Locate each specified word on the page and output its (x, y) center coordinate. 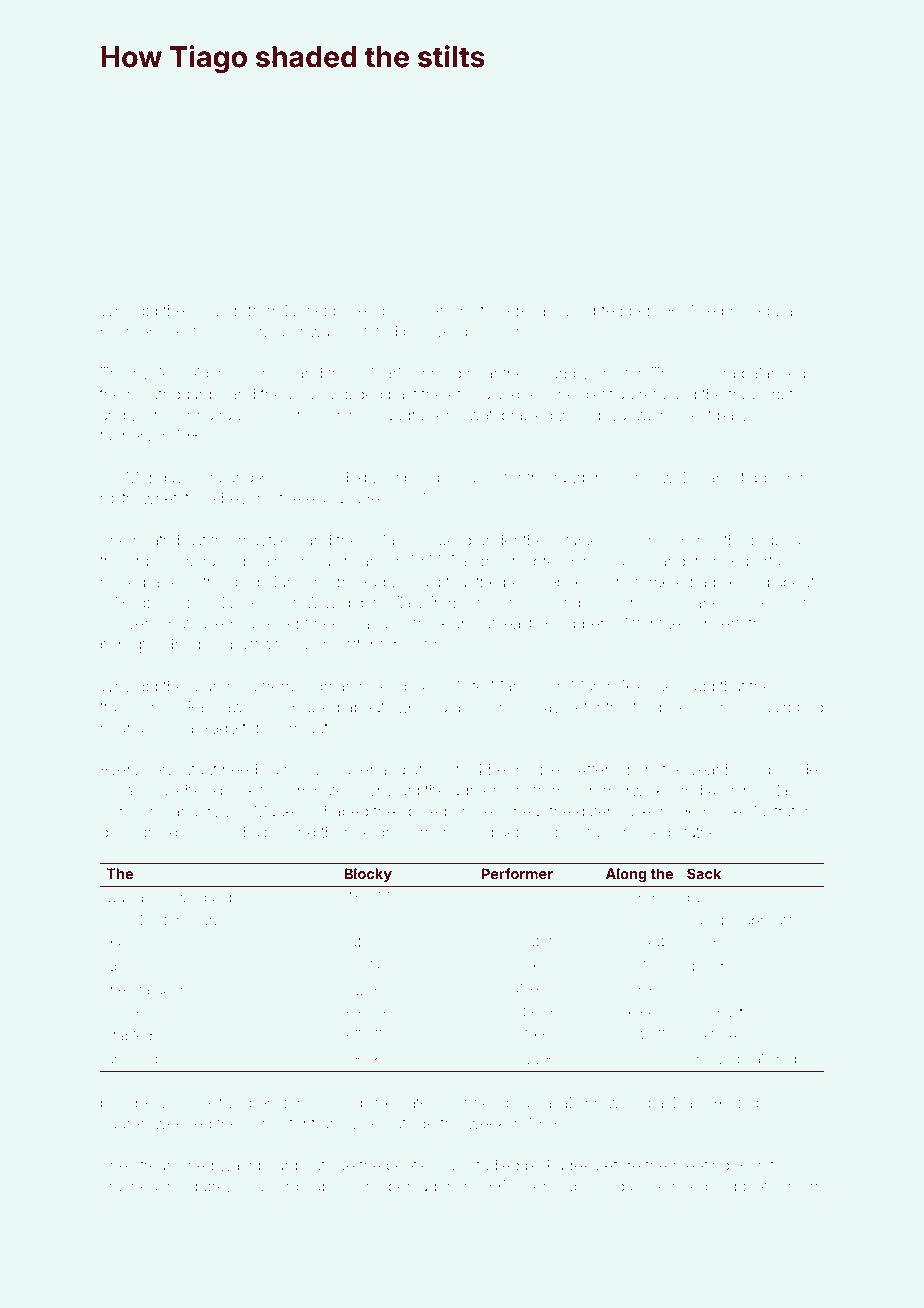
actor (451, 1104)
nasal (553, 1103)
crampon (159, 991)
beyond (248, 500)
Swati (477, 414)
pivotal (756, 1187)
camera (709, 374)
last (161, 728)
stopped (762, 479)
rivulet (154, 373)
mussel (745, 707)
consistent (279, 1124)
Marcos (516, 686)
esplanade (343, 500)
